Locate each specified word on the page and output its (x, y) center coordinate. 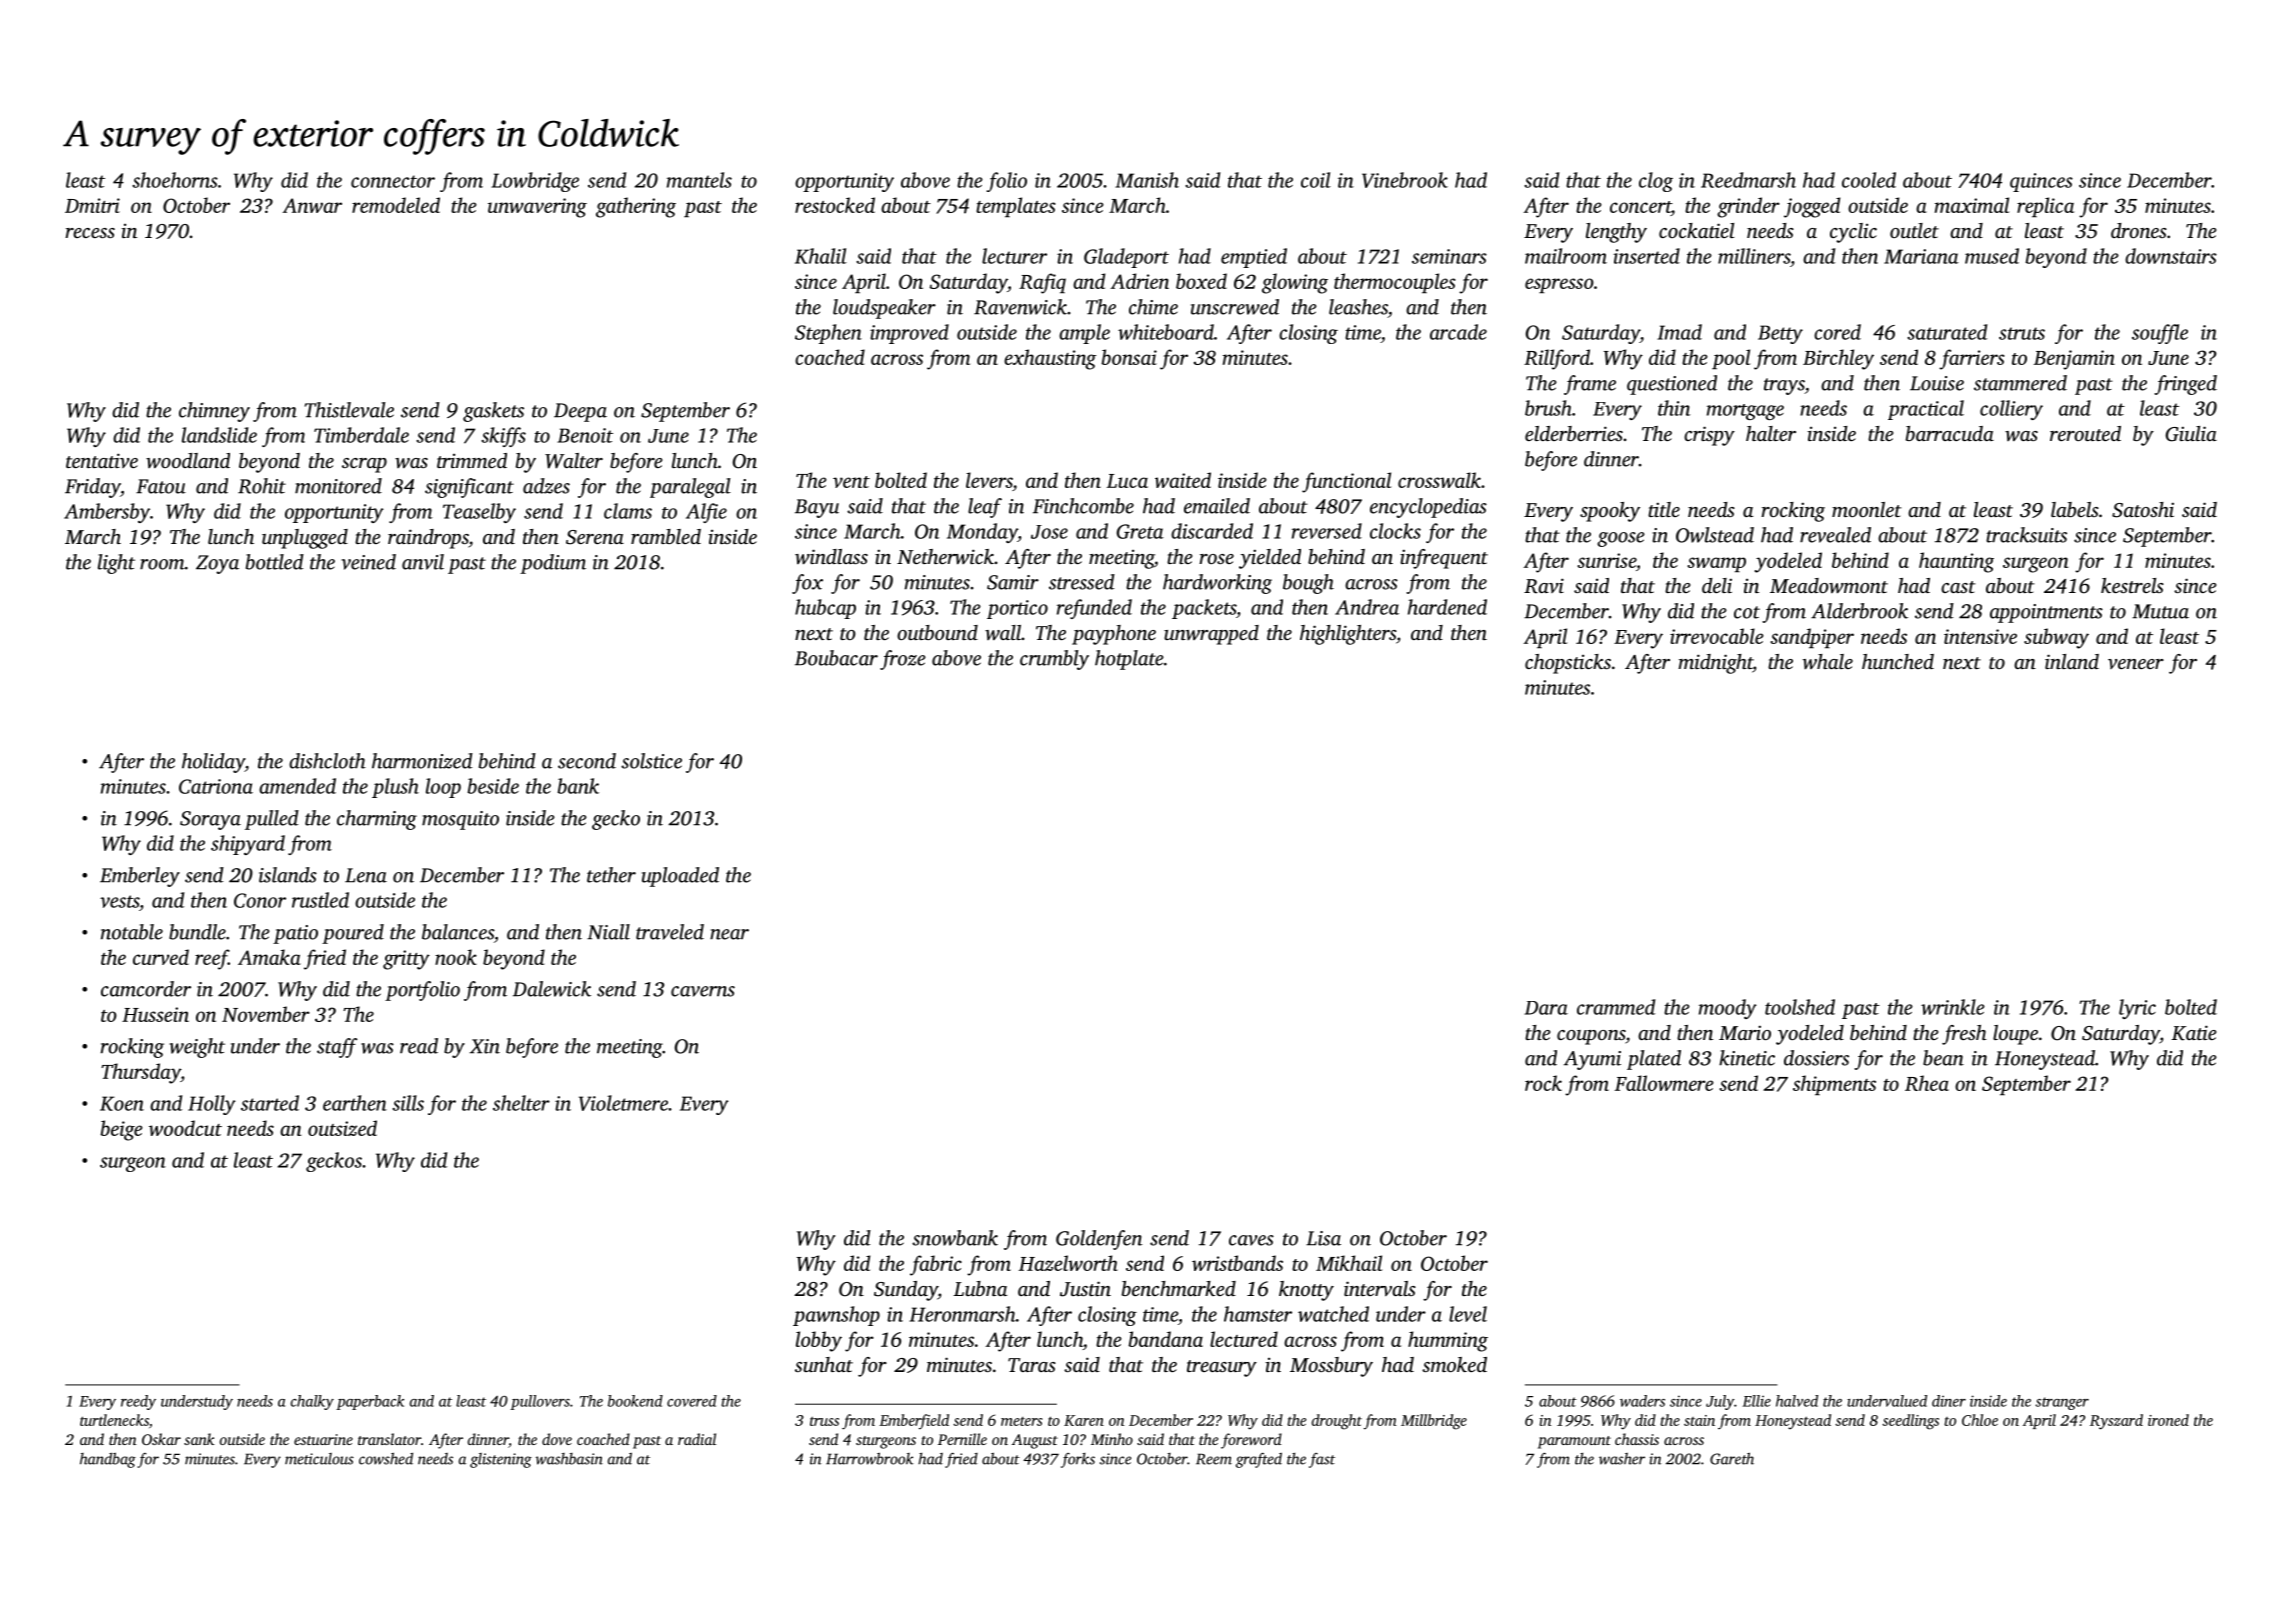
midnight (1715, 664)
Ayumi (1592, 1060)
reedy (138, 1402)
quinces (2041, 182)
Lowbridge (535, 182)
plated (1654, 1060)
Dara (1546, 1008)
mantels (699, 180)
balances (458, 932)
